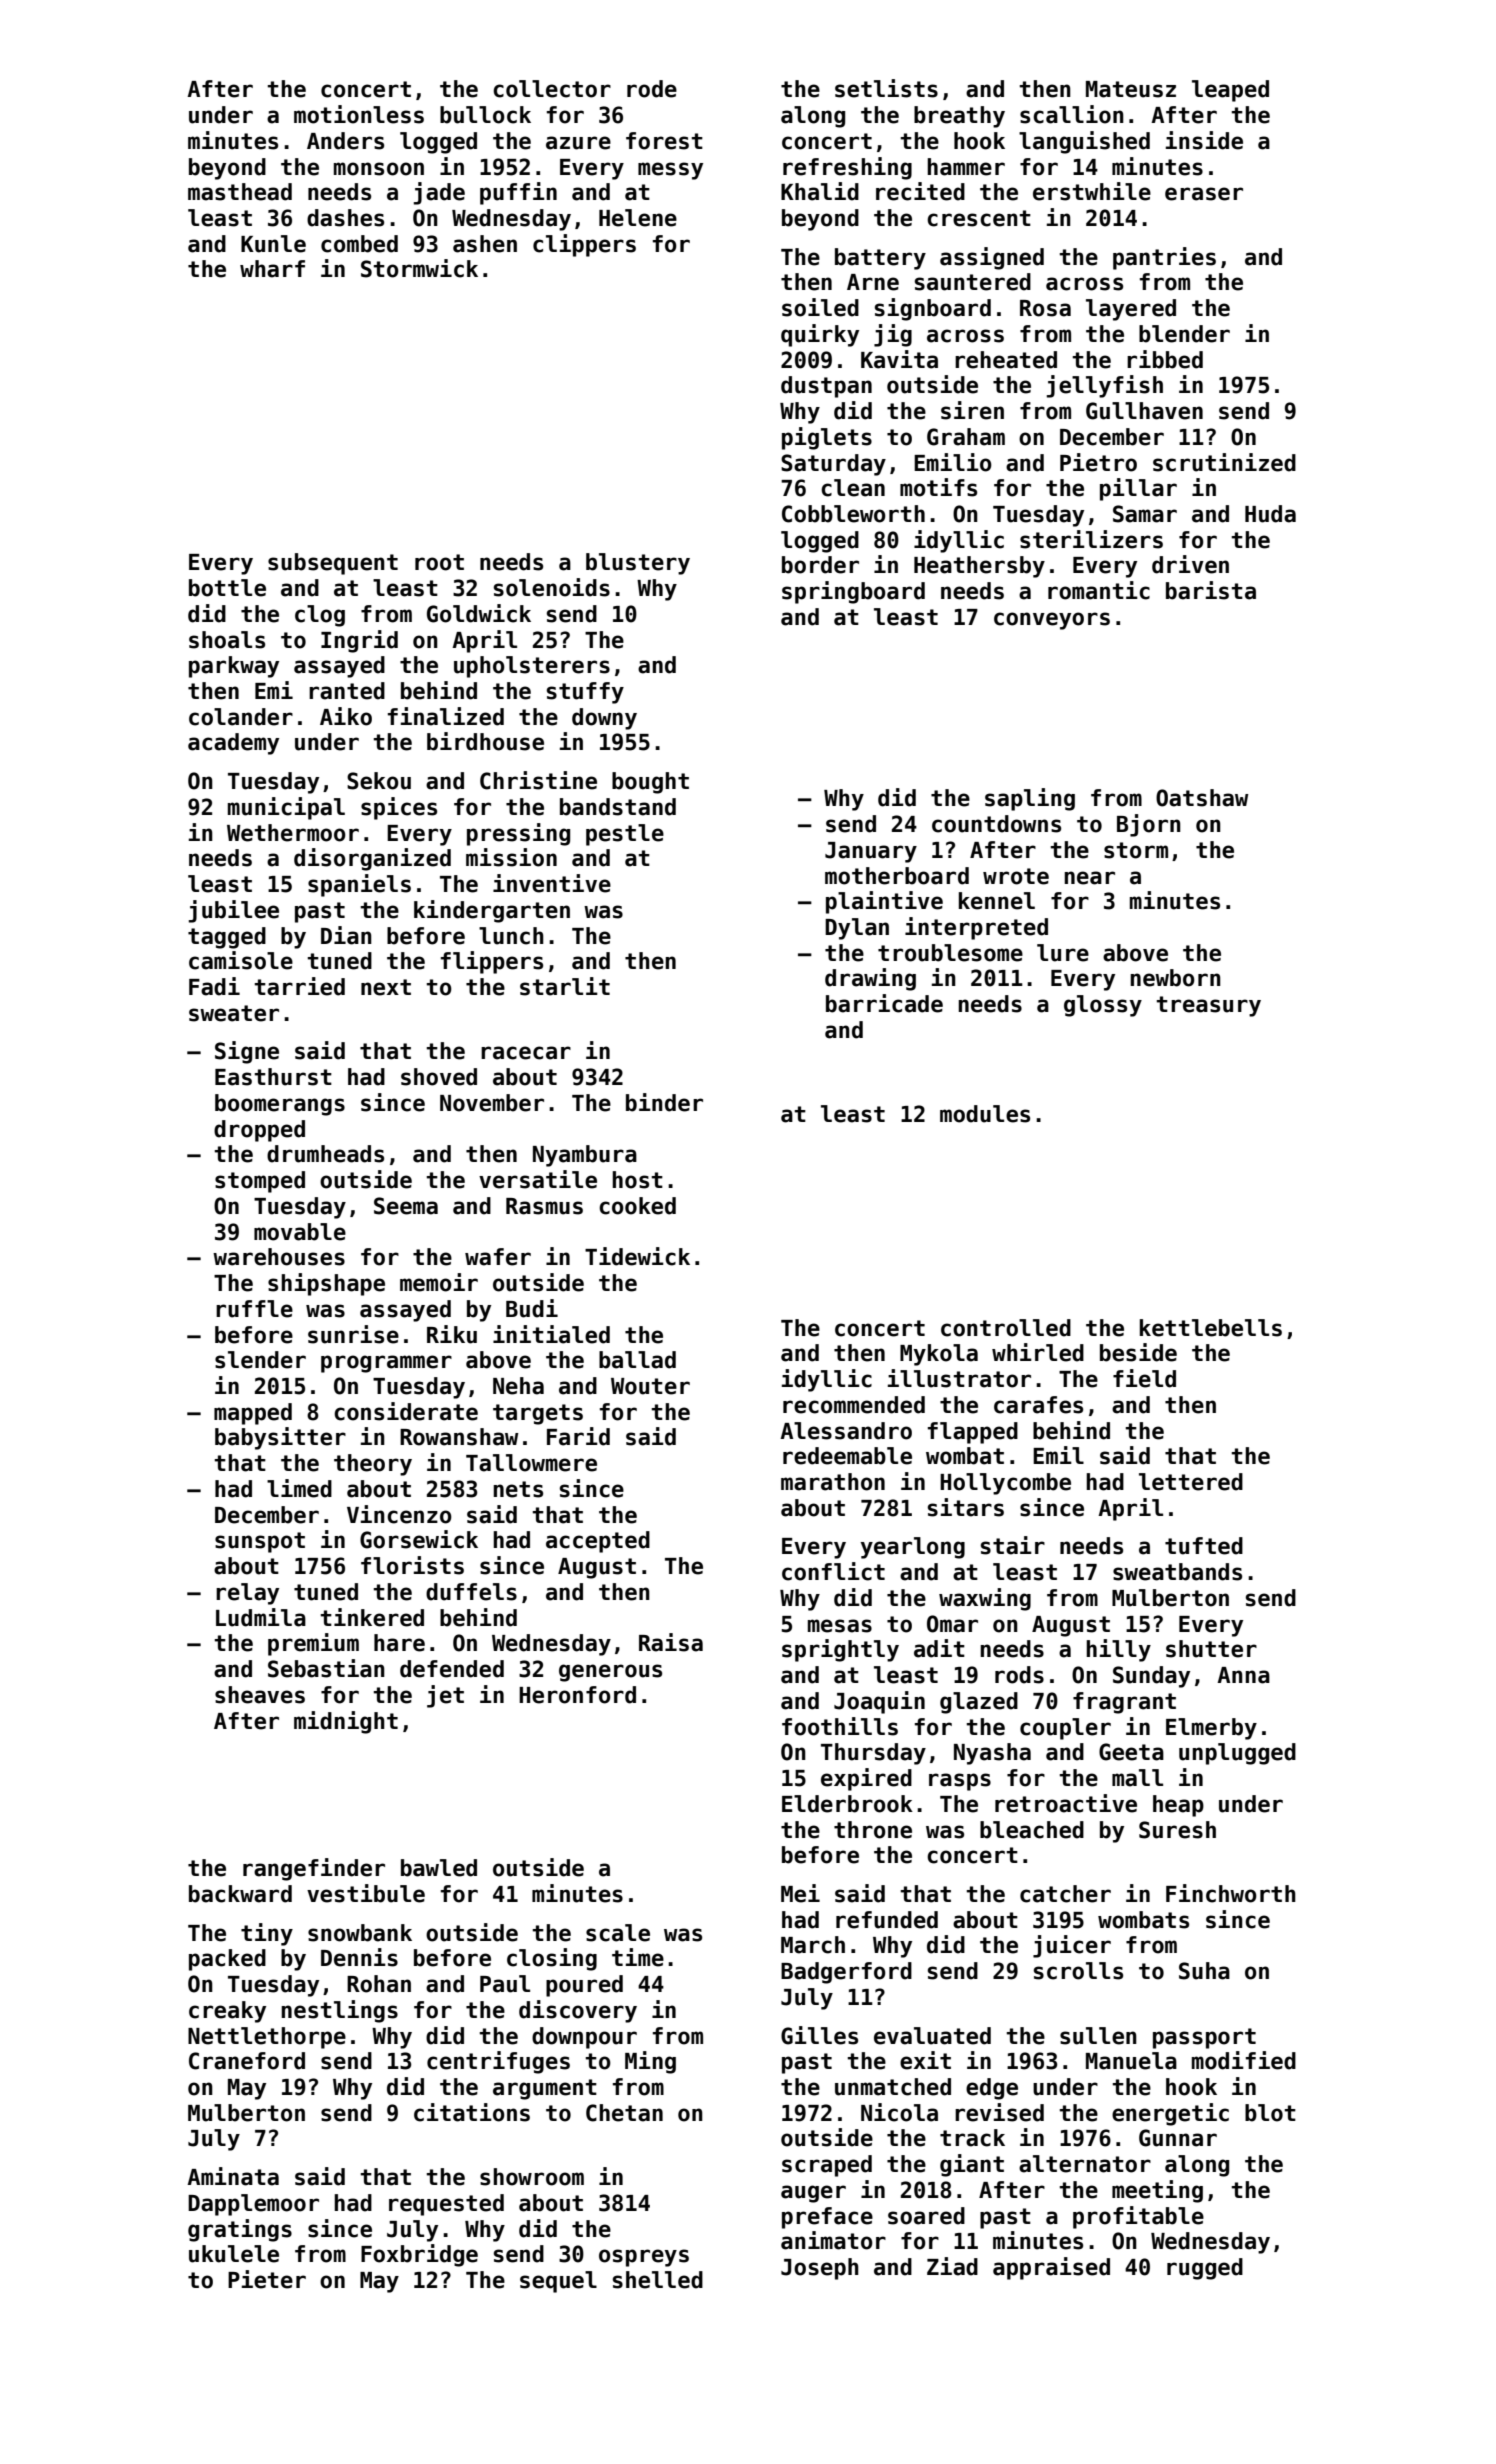 This screenshot has width=1496, height=2464. I want to click on lettered, so click(1191, 1482).
